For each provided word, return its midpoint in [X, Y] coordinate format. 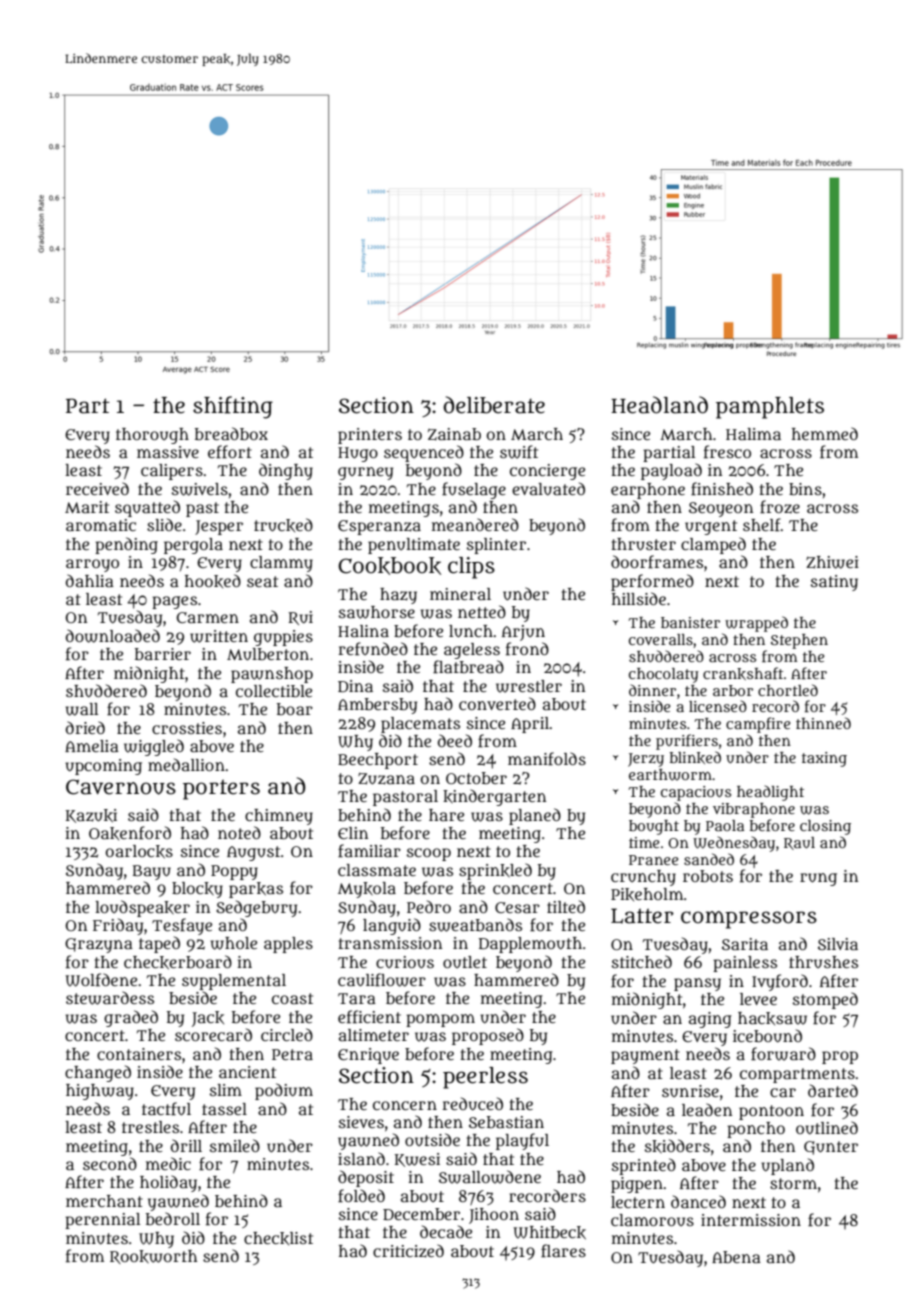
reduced [472, 1103]
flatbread [468, 667]
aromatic [101, 525]
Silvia [838, 944]
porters [221, 789]
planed [535, 816]
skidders [677, 1146]
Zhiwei [832, 562]
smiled [235, 1145]
